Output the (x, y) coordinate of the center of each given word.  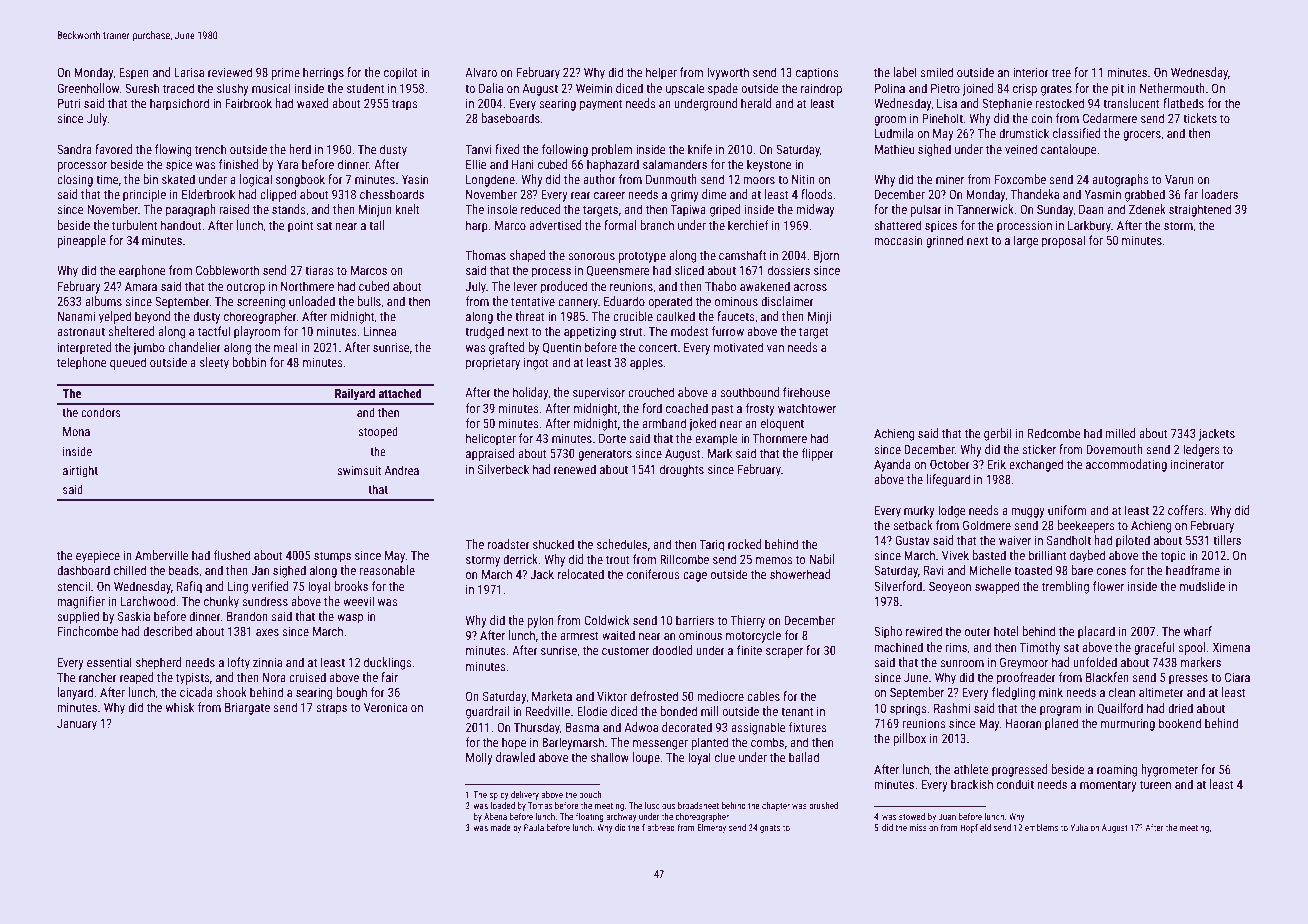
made (501, 827)
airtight (80, 471)
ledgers (1201, 450)
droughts (682, 470)
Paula (534, 827)
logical (256, 180)
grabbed (1145, 195)
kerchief (748, 225)
